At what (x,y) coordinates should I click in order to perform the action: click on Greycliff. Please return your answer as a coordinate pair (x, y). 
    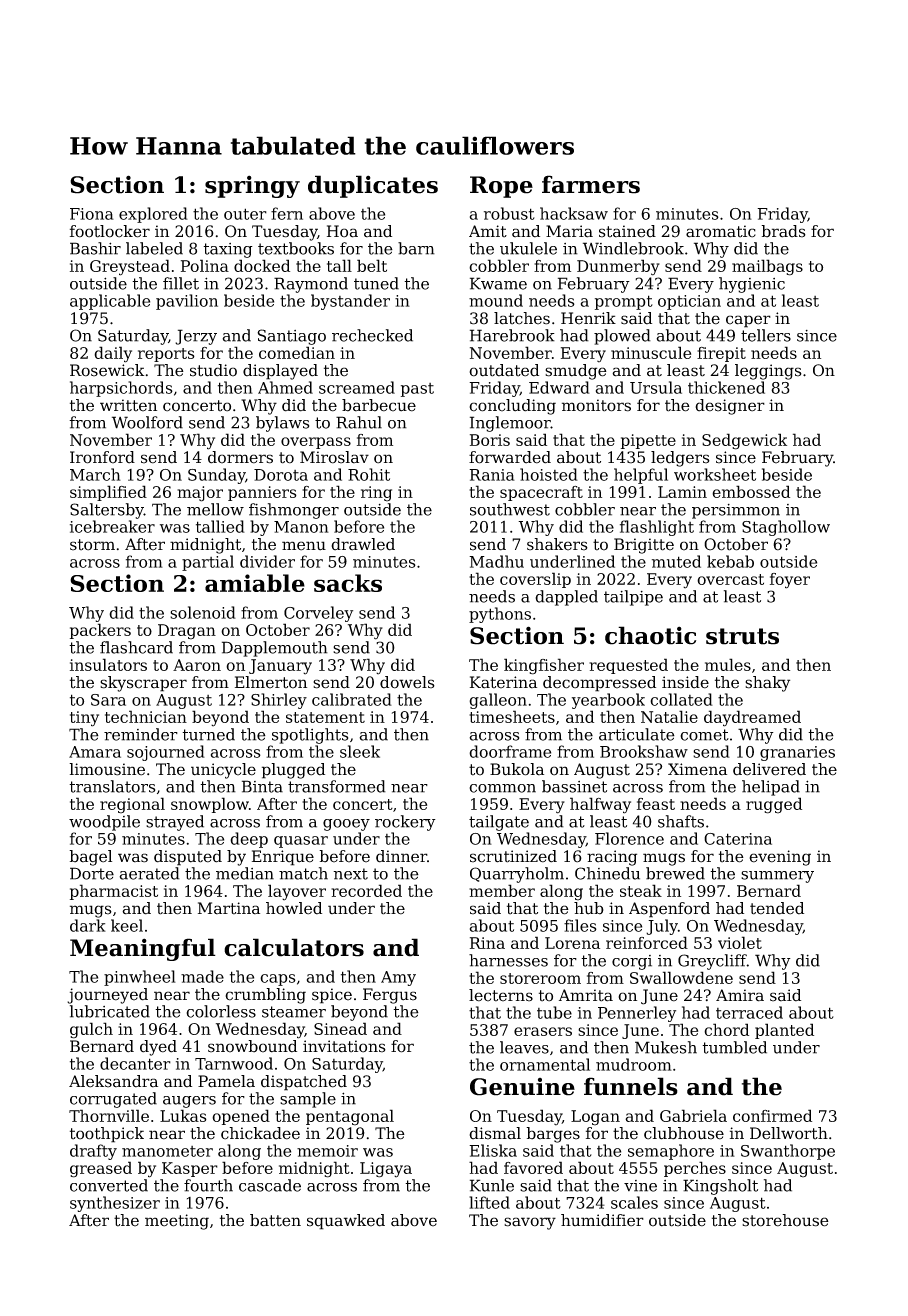
    Looking at the image, I should click on (712, 962).
